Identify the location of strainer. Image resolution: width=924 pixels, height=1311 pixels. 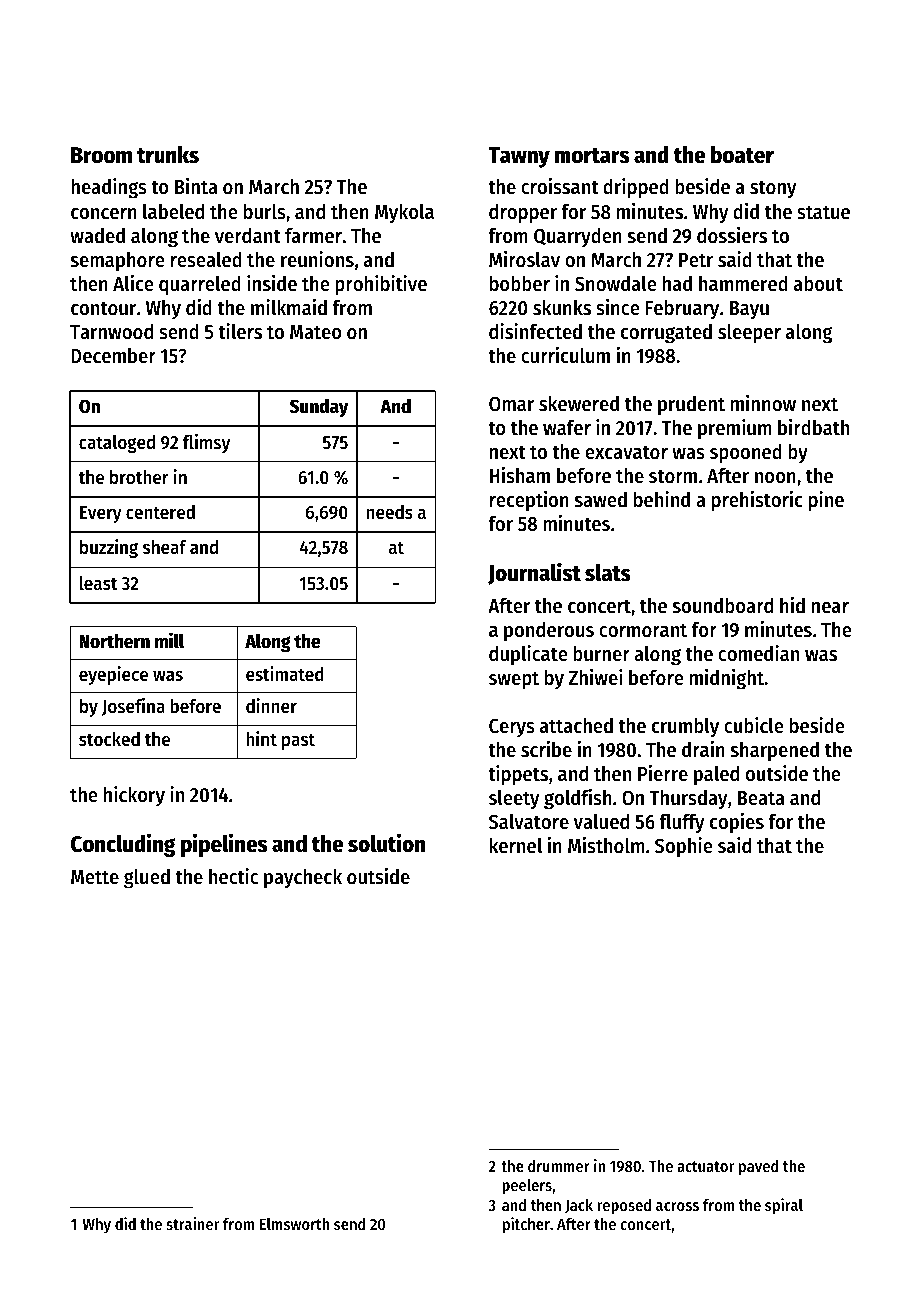
(192, 1223).
